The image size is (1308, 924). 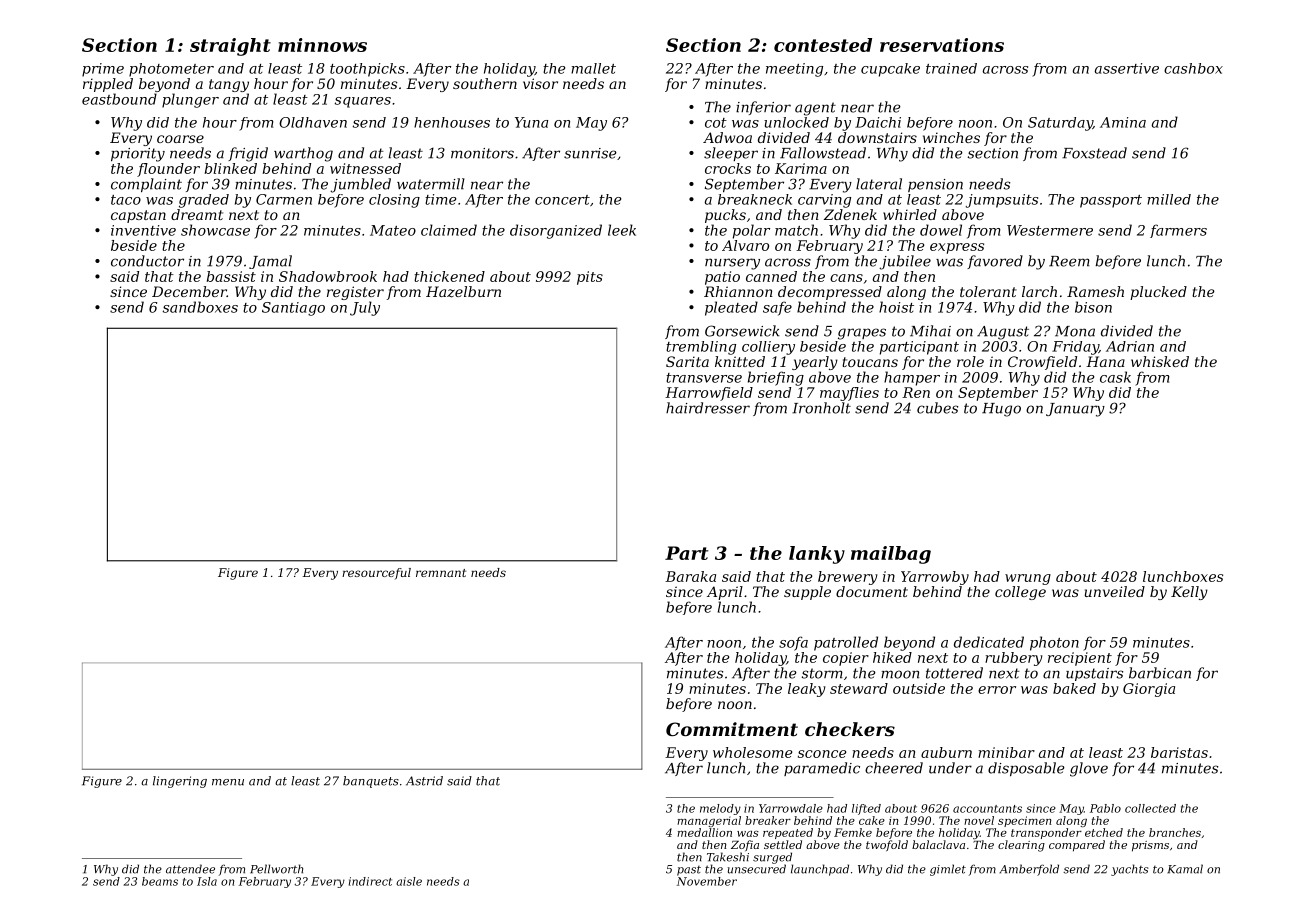 I want to click on Santiago, so click(x=293, y=309).
